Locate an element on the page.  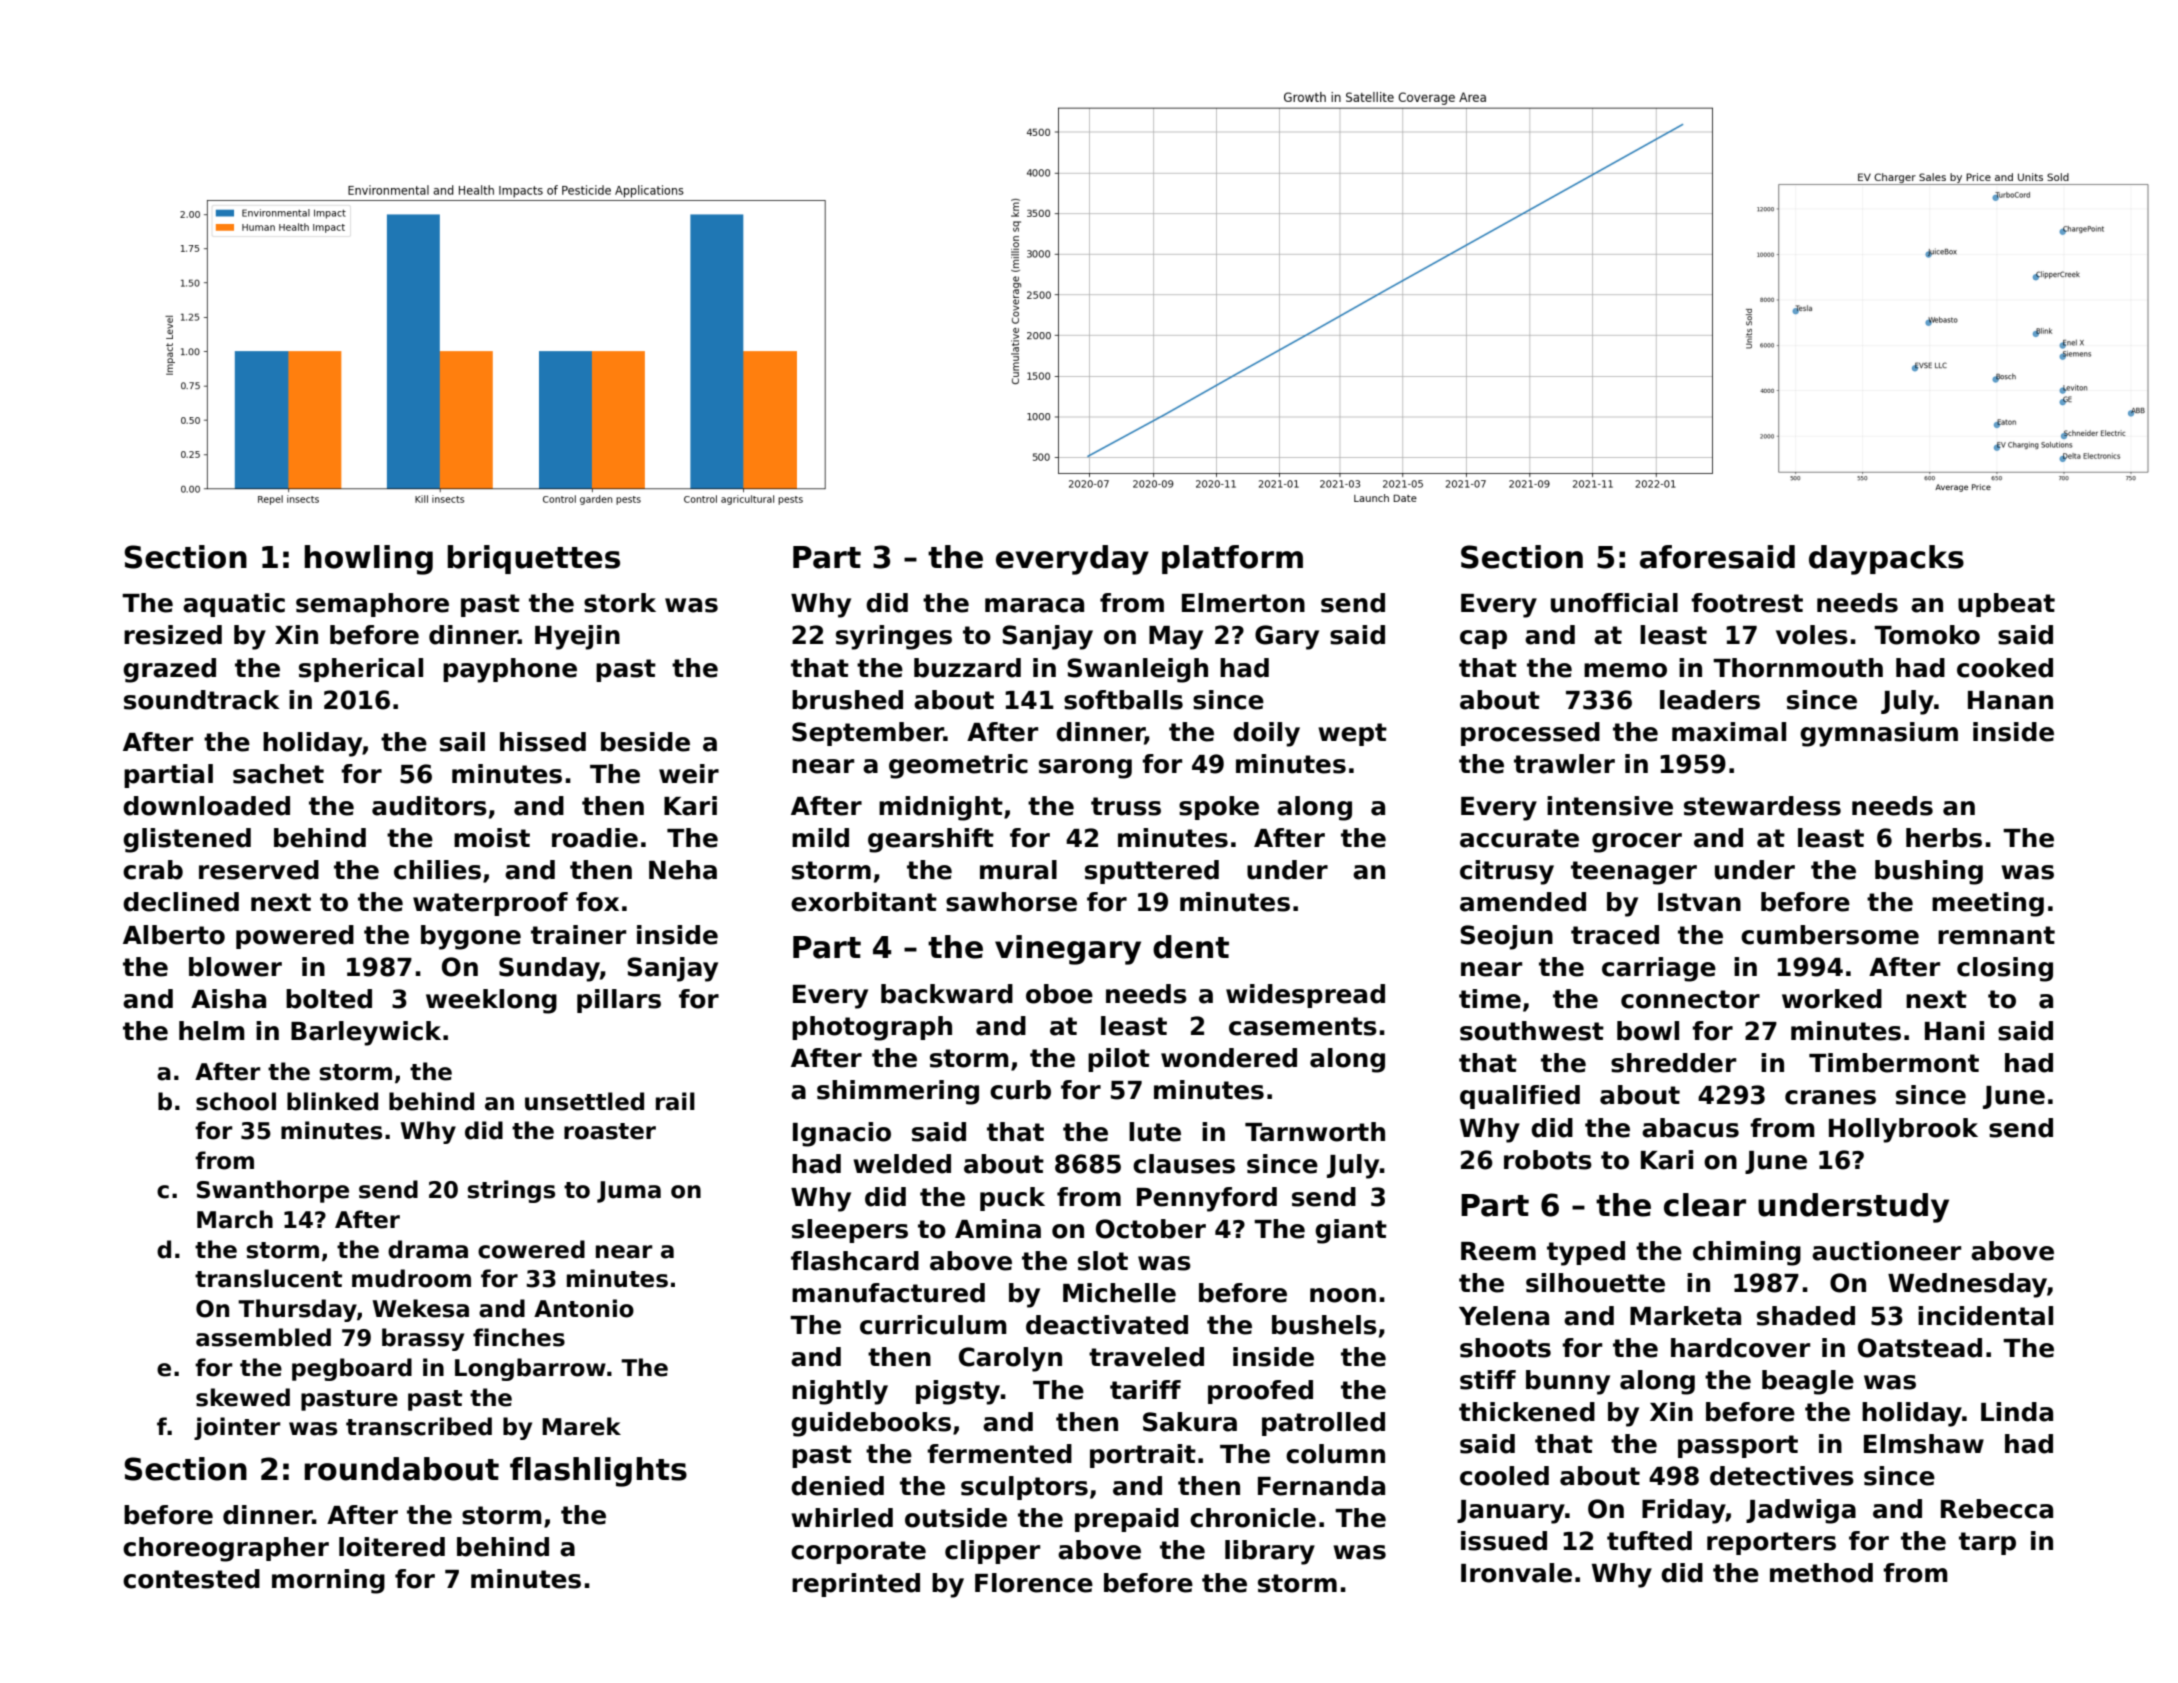
morning is located at coordinates (328, 1581).
